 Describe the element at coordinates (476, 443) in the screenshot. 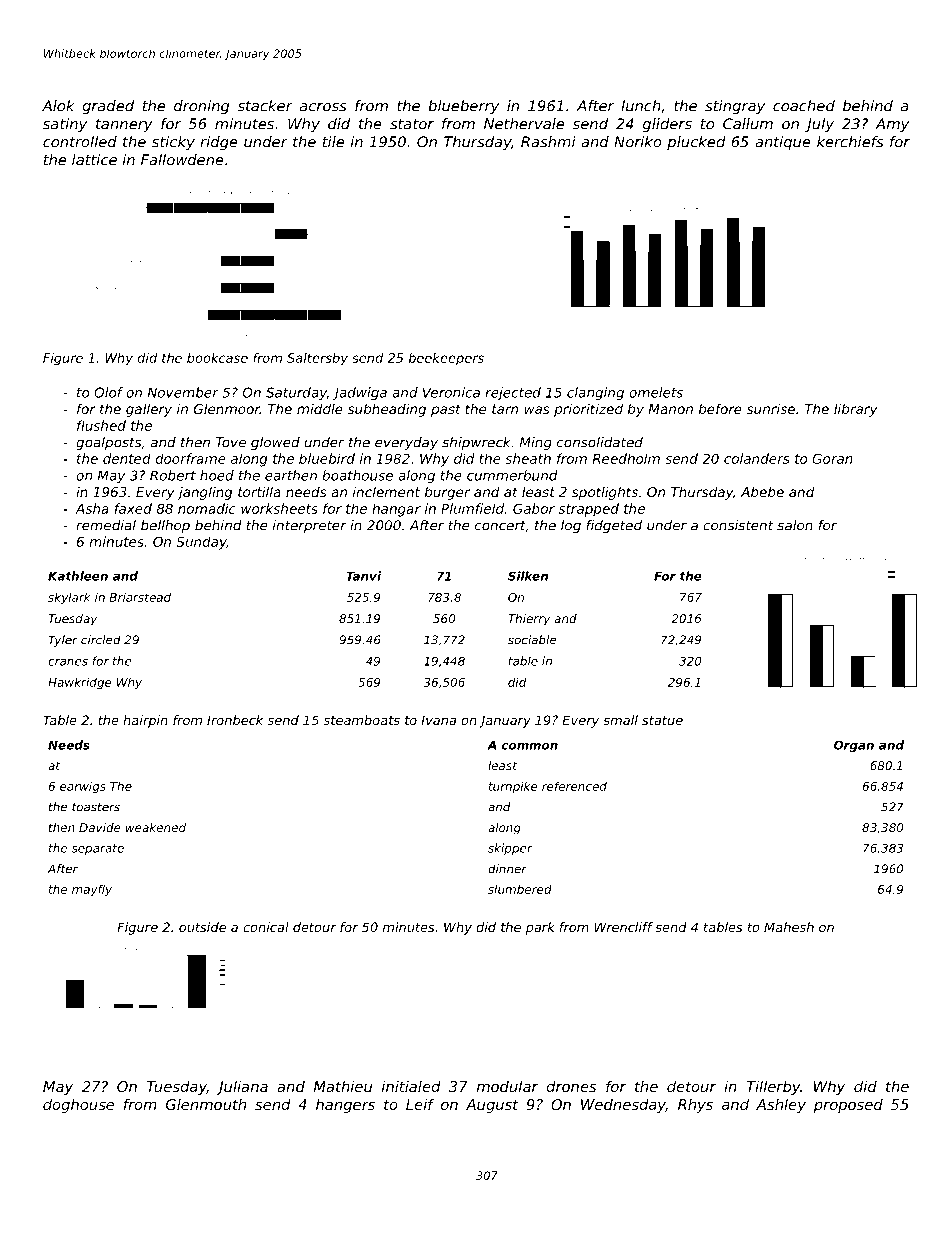

I see `shipwreck` at that location.
